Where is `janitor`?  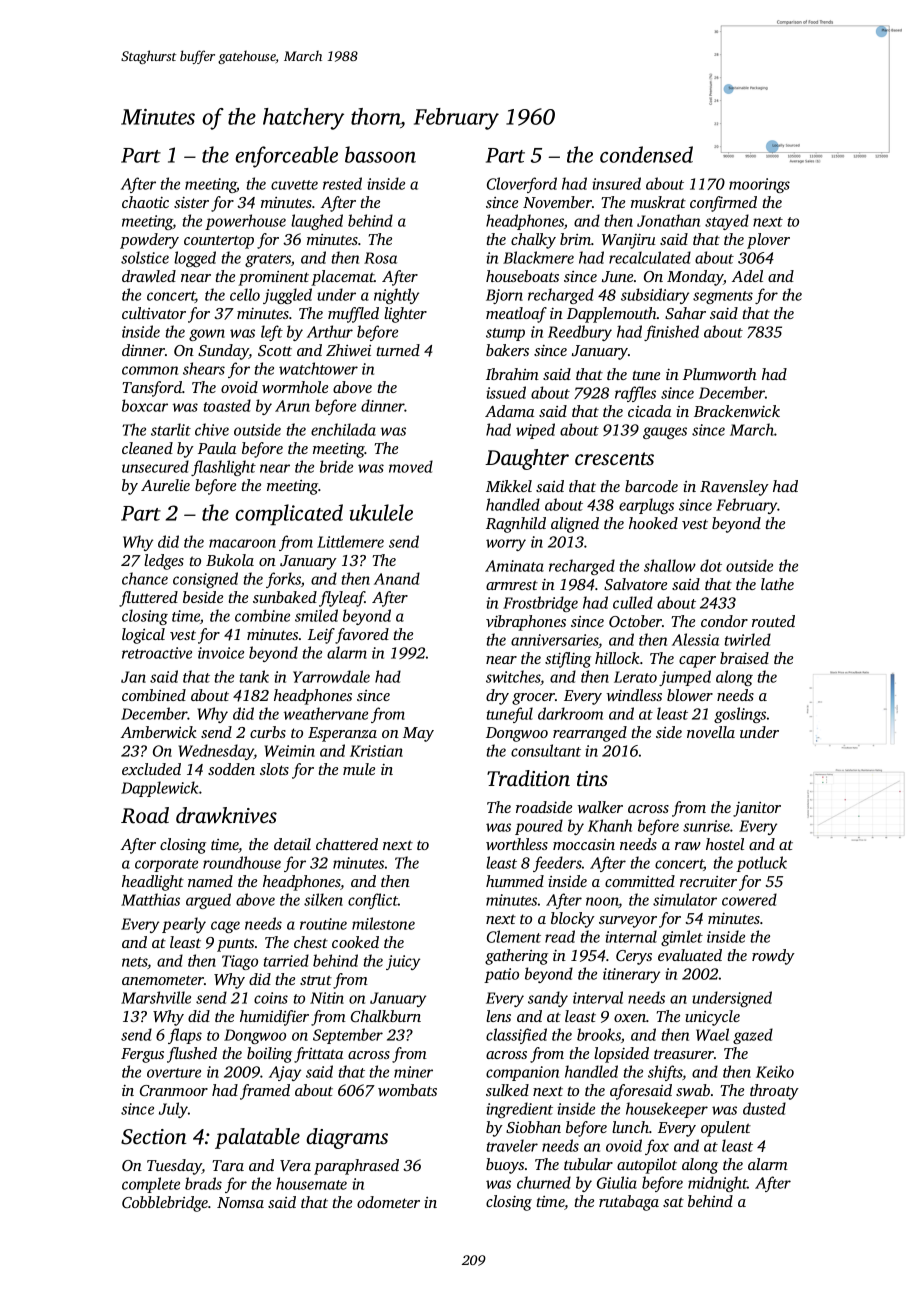
janitor is located at coordinates (757, 809).
